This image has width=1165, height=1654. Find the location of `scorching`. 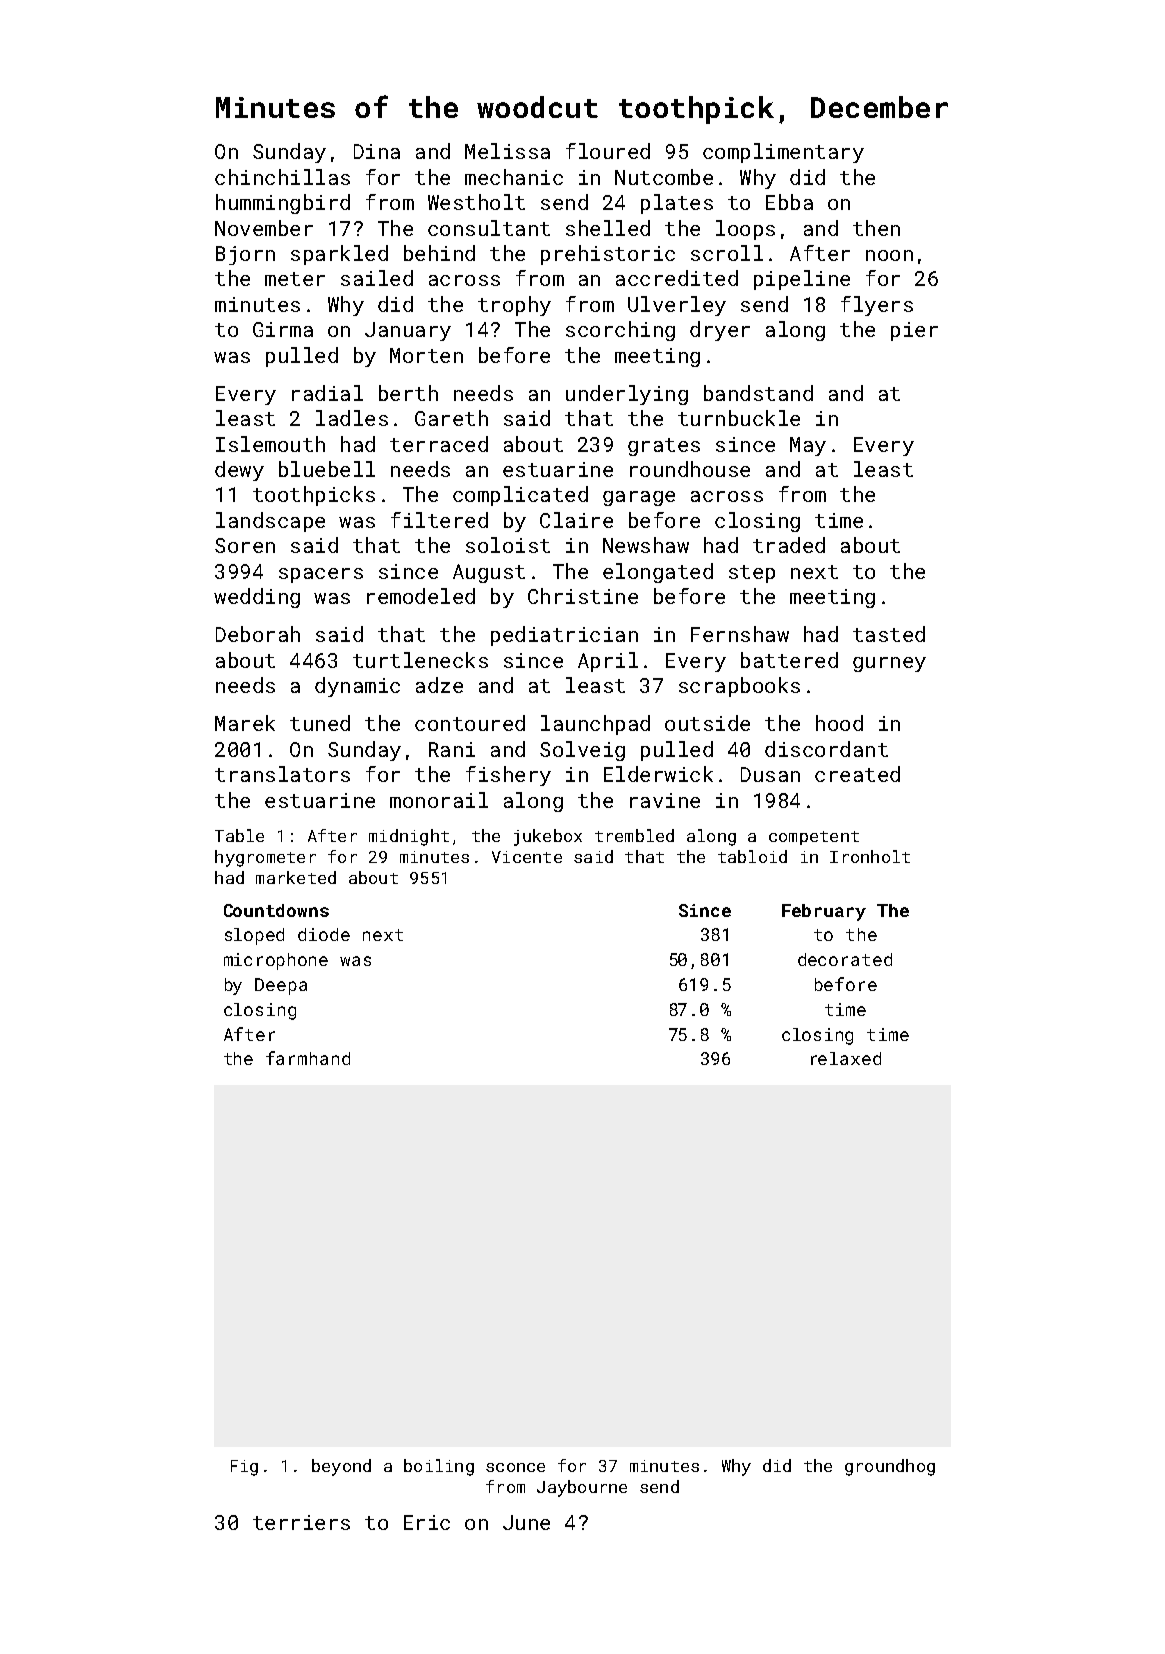

scorching is located at coordinates (620, 331).
